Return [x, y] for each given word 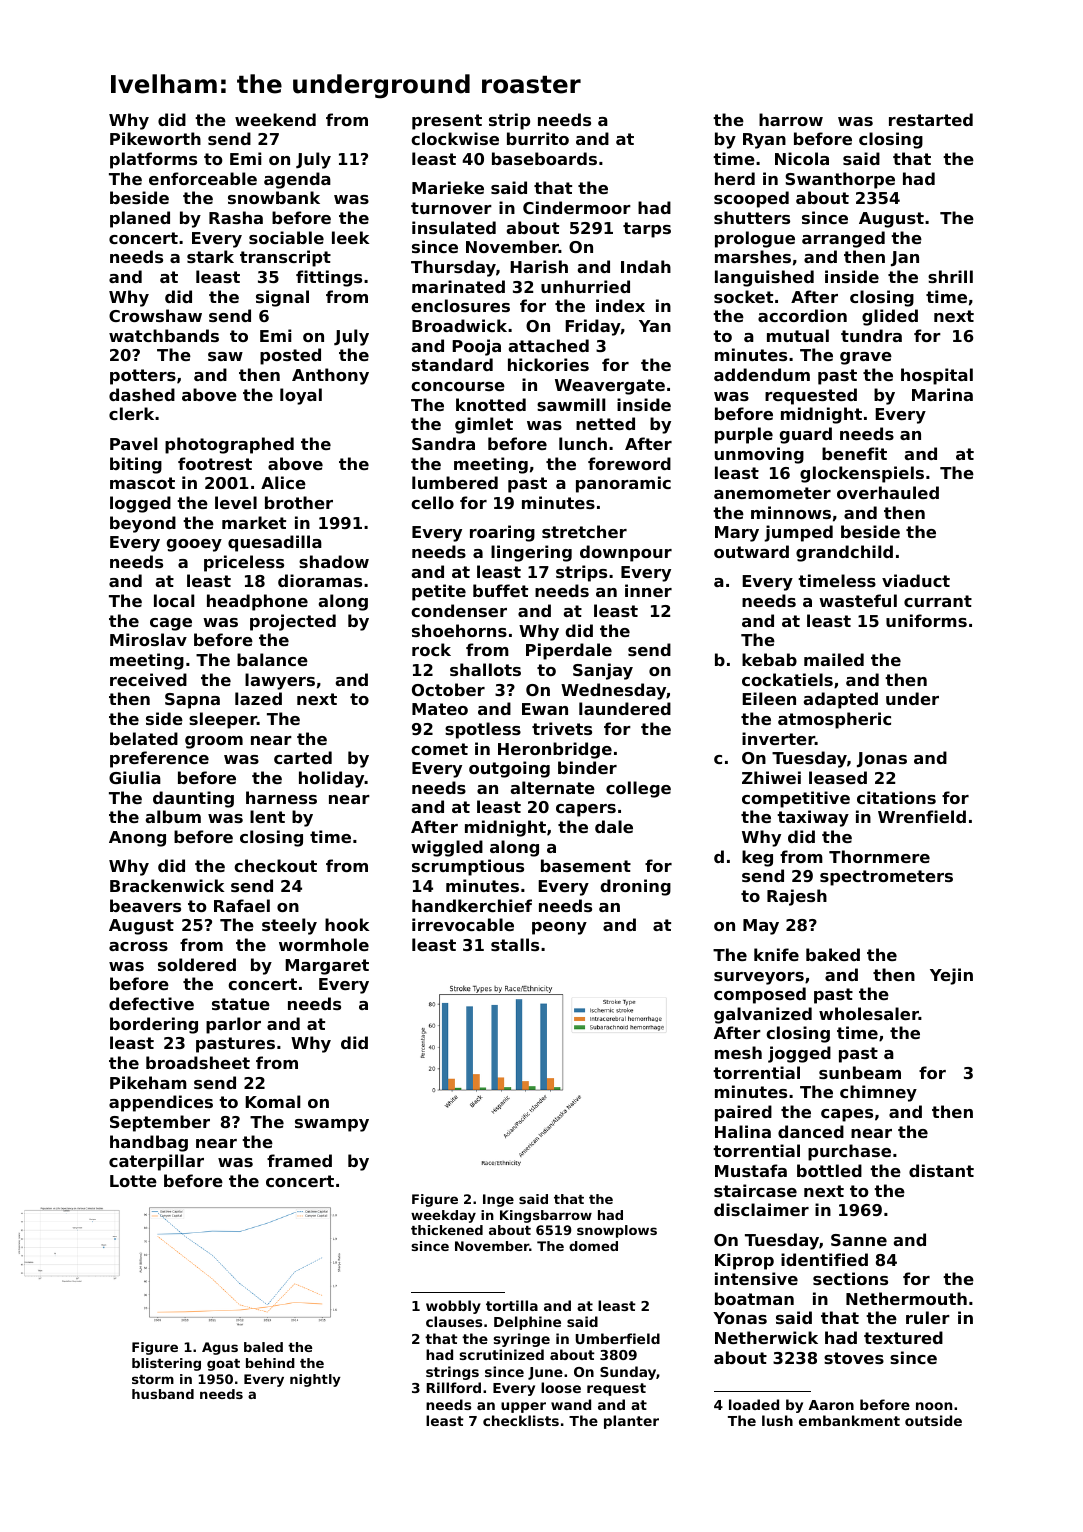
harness [281, 797]
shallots [485, 669]
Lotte [133, 1181]
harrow [791, 119]
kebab [769, 659]
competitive [796, 799]
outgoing [509, 769]
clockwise [455, 138]
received [148, 679]
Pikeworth [155, 138]
